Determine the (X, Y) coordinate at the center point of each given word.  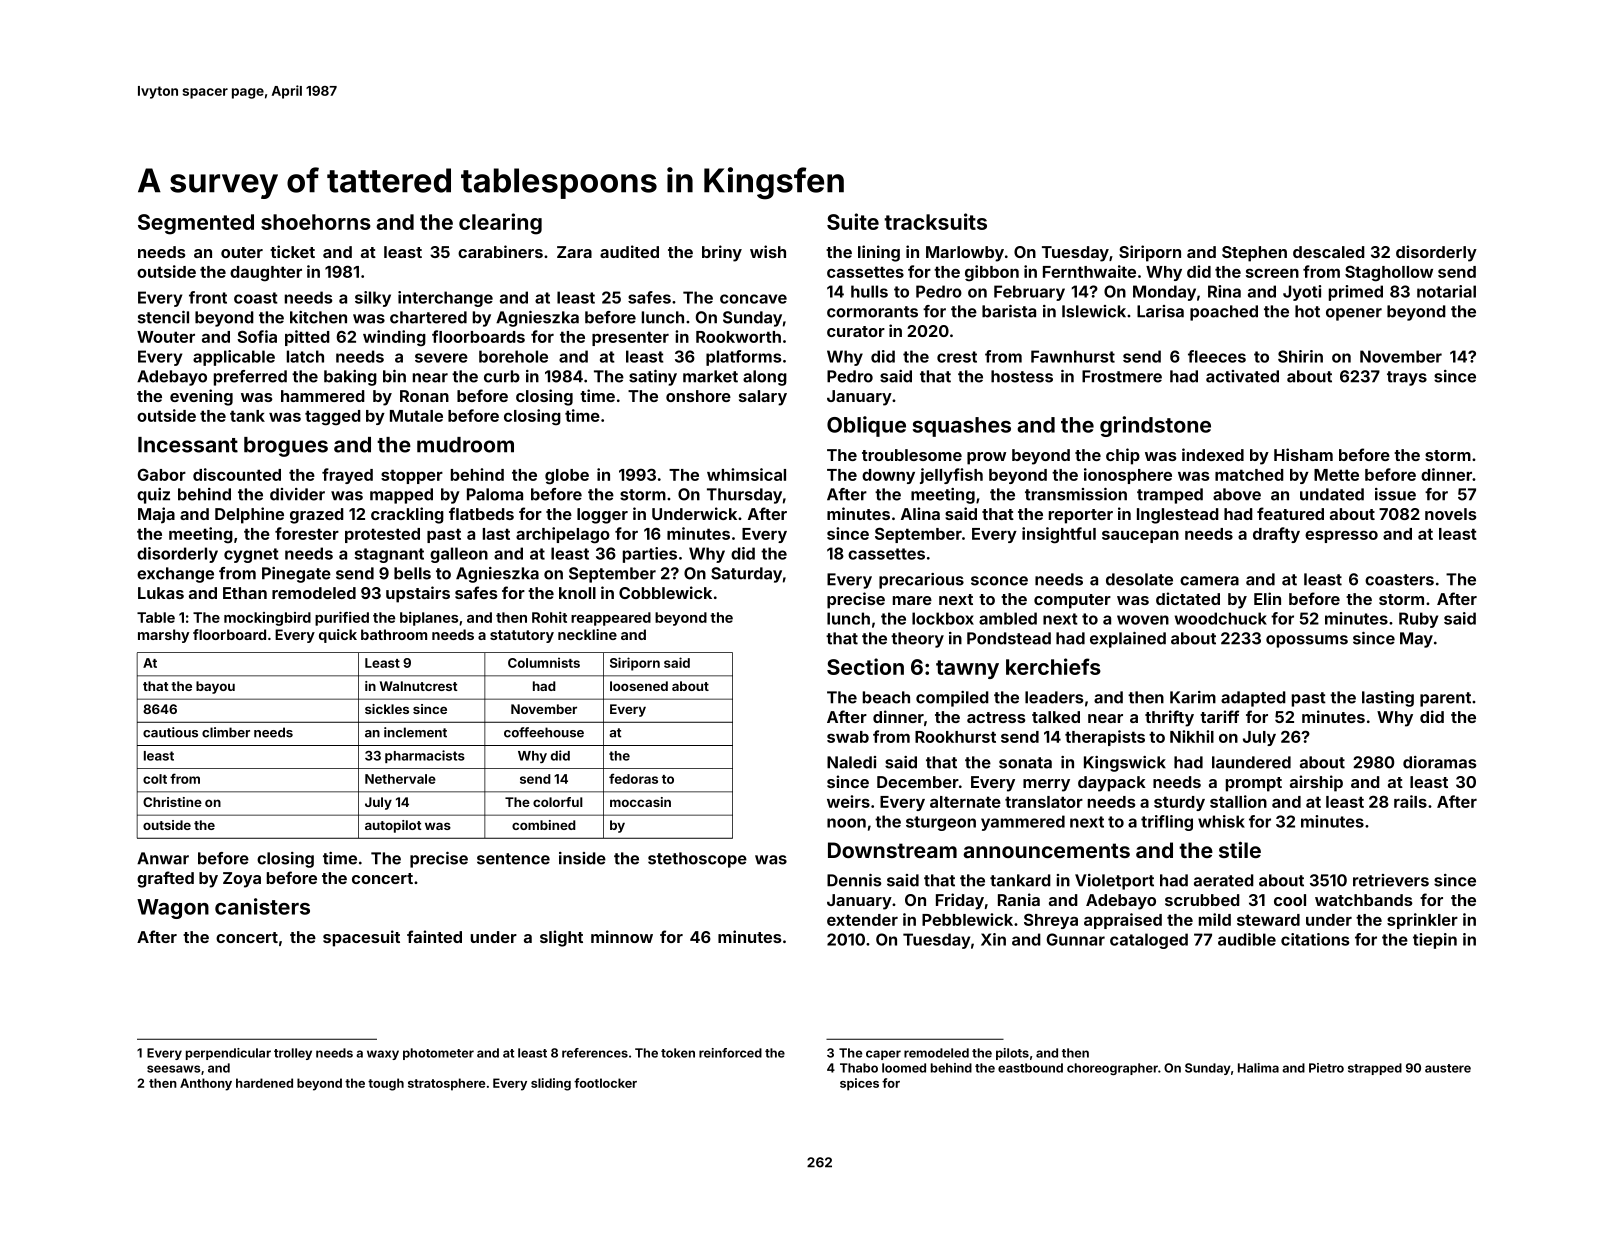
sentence (513, 859)
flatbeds (481, 513)
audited (629, 251)
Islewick (1094, 311)
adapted (1253, 699)
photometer (438, 1054)
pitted (307, 338)
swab (848, 737)
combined (544, 825)
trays (1407, 378)
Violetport (1114, 882)
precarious (921, 581)
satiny (653, 378)
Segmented (196, 224)
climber (226, 732)
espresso (1341, 536)
